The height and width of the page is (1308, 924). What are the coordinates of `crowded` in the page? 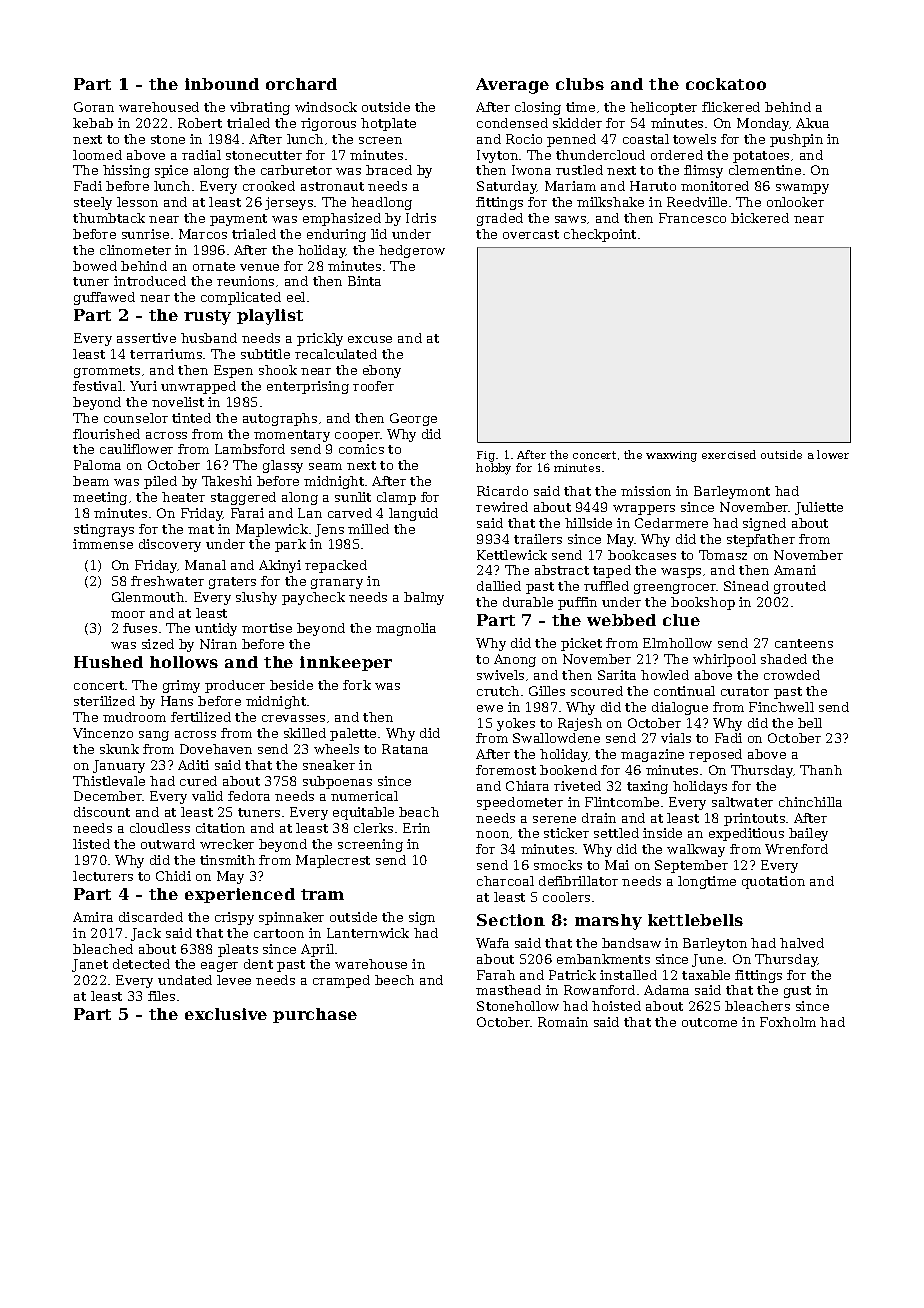 It's located at (792, 675).
